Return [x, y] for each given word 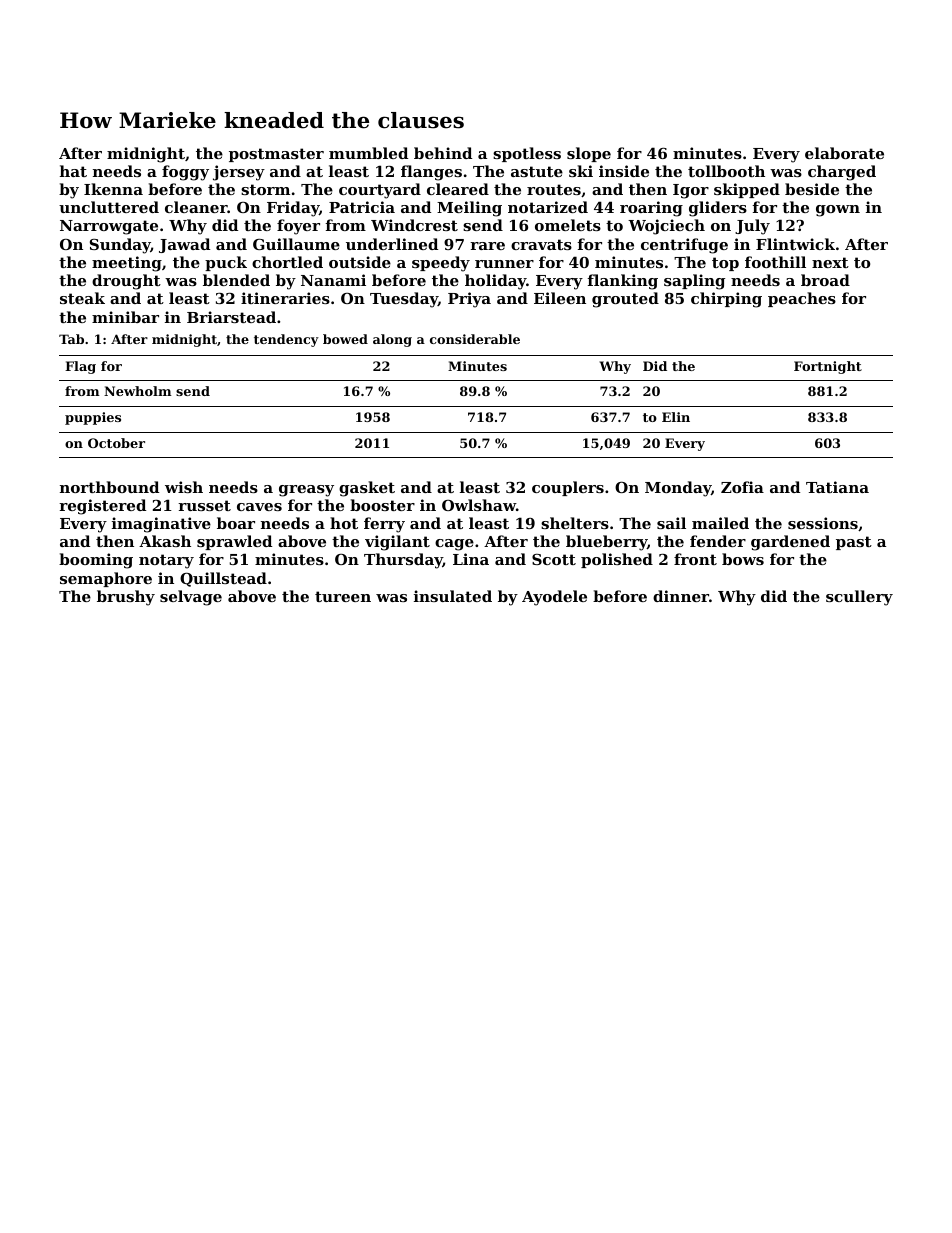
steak [82, 298]
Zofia [742, 487]
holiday [495, 282]
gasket [367, 489]
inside [624, 171]
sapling [694, 282]
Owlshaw [479, 505]
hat [73, 171]
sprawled [234, 542]
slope [589, 154]
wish [184, 487]
